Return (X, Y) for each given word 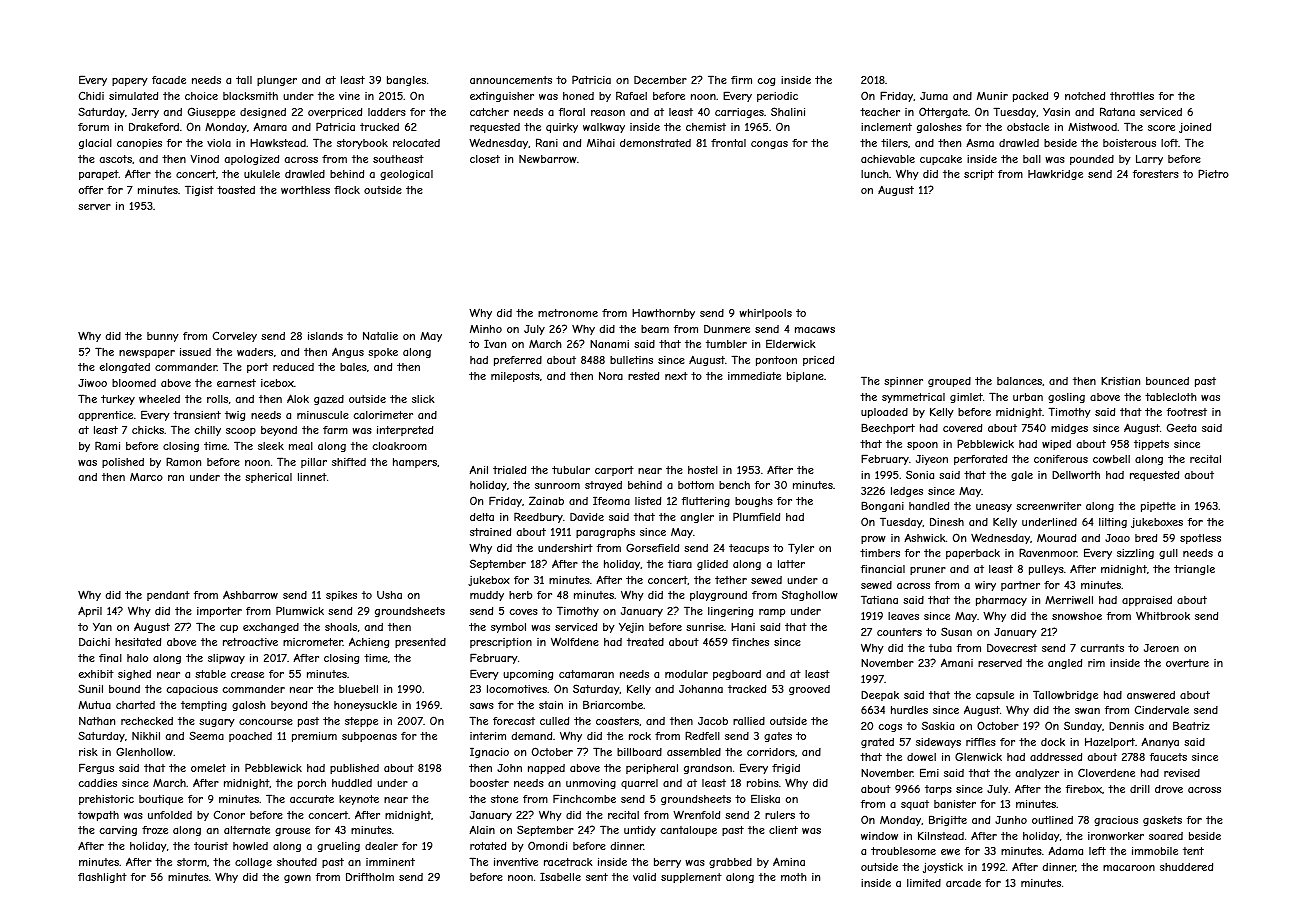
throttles (1132, 96)
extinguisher (502, 97)
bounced (1167, 381)
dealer (381, 846)
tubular (571, 470)
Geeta (1181, 427)
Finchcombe (584, 798)
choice (201, 96)
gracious (1116, 821)
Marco (146, 477)
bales (353, 367)
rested (643, 376)
